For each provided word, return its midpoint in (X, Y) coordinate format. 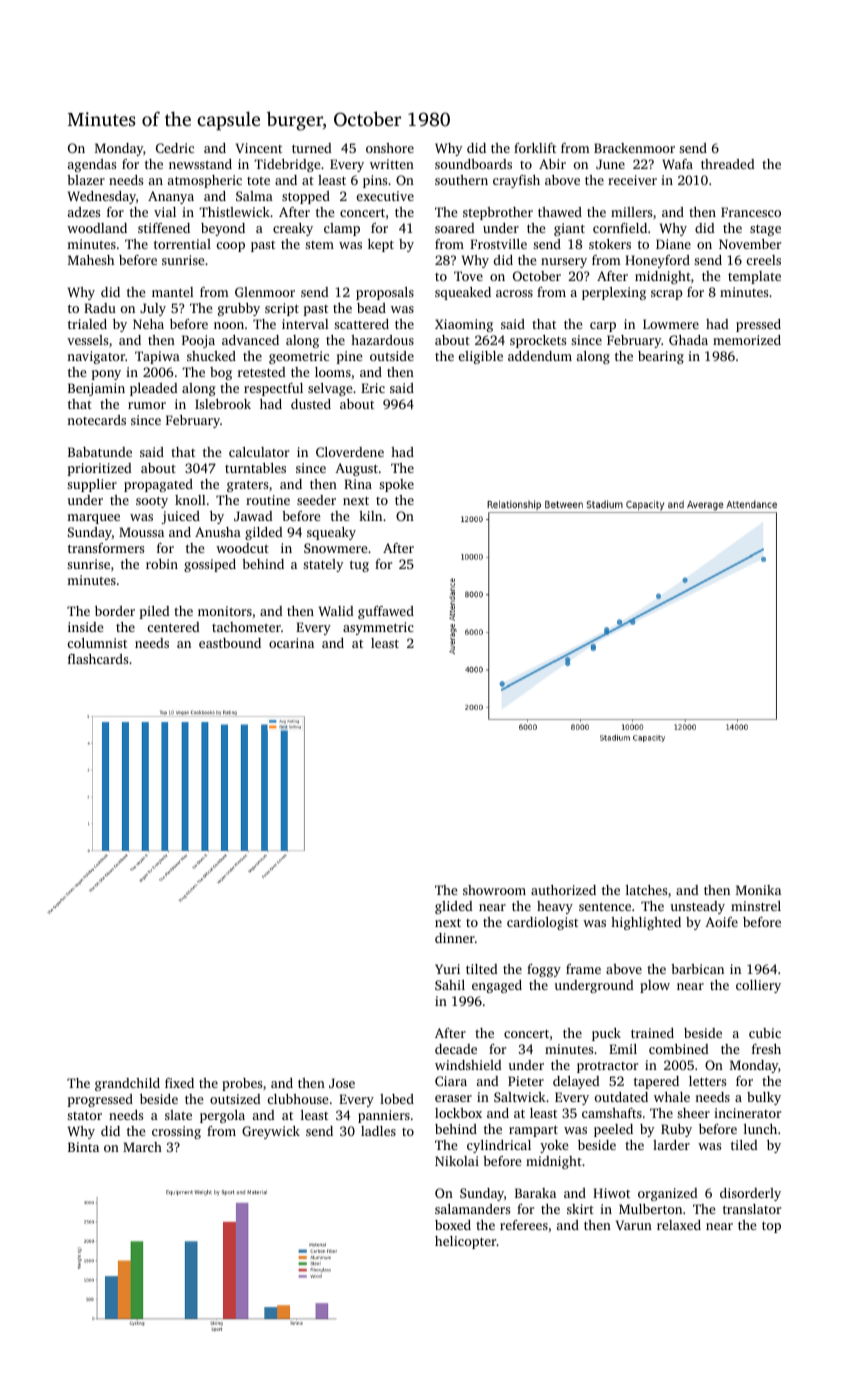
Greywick (271, 1132)
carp (603, 327)
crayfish (516, 181)
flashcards (98, 659)
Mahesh (91, 260)
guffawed (386, 612)
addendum (540, 356)
